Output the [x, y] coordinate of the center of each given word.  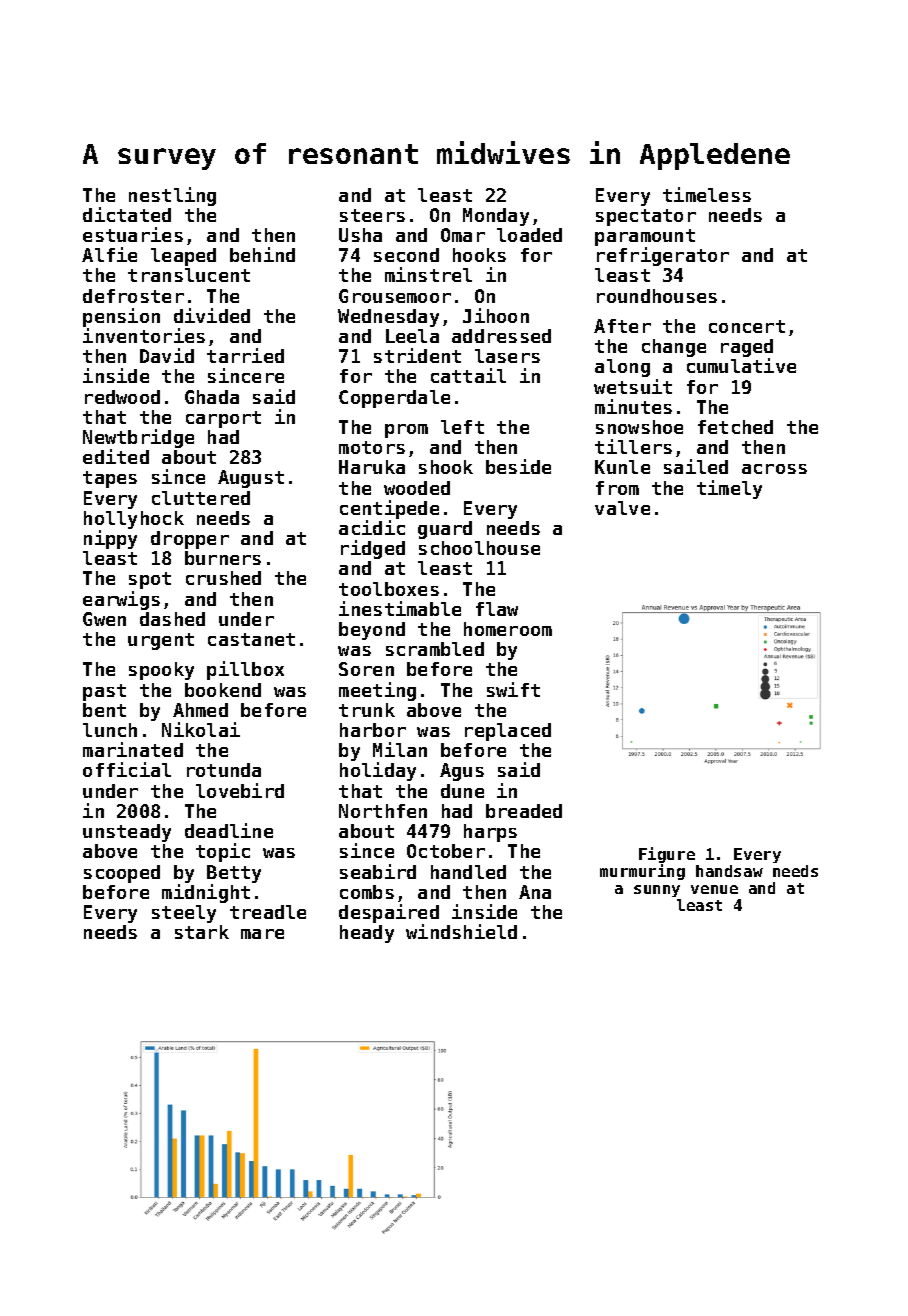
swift [513, 689]
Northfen [383, 811]
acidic [372, 527]
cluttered [201, 498]
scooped [122, 874]
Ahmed [200, 710]
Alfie [109, 254]
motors [372, 447]
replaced [508, 732]
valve [622, 508]
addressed [501, 336]
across [774, 469]
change [674, 348]
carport [223, 419]
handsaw [729, 871]
